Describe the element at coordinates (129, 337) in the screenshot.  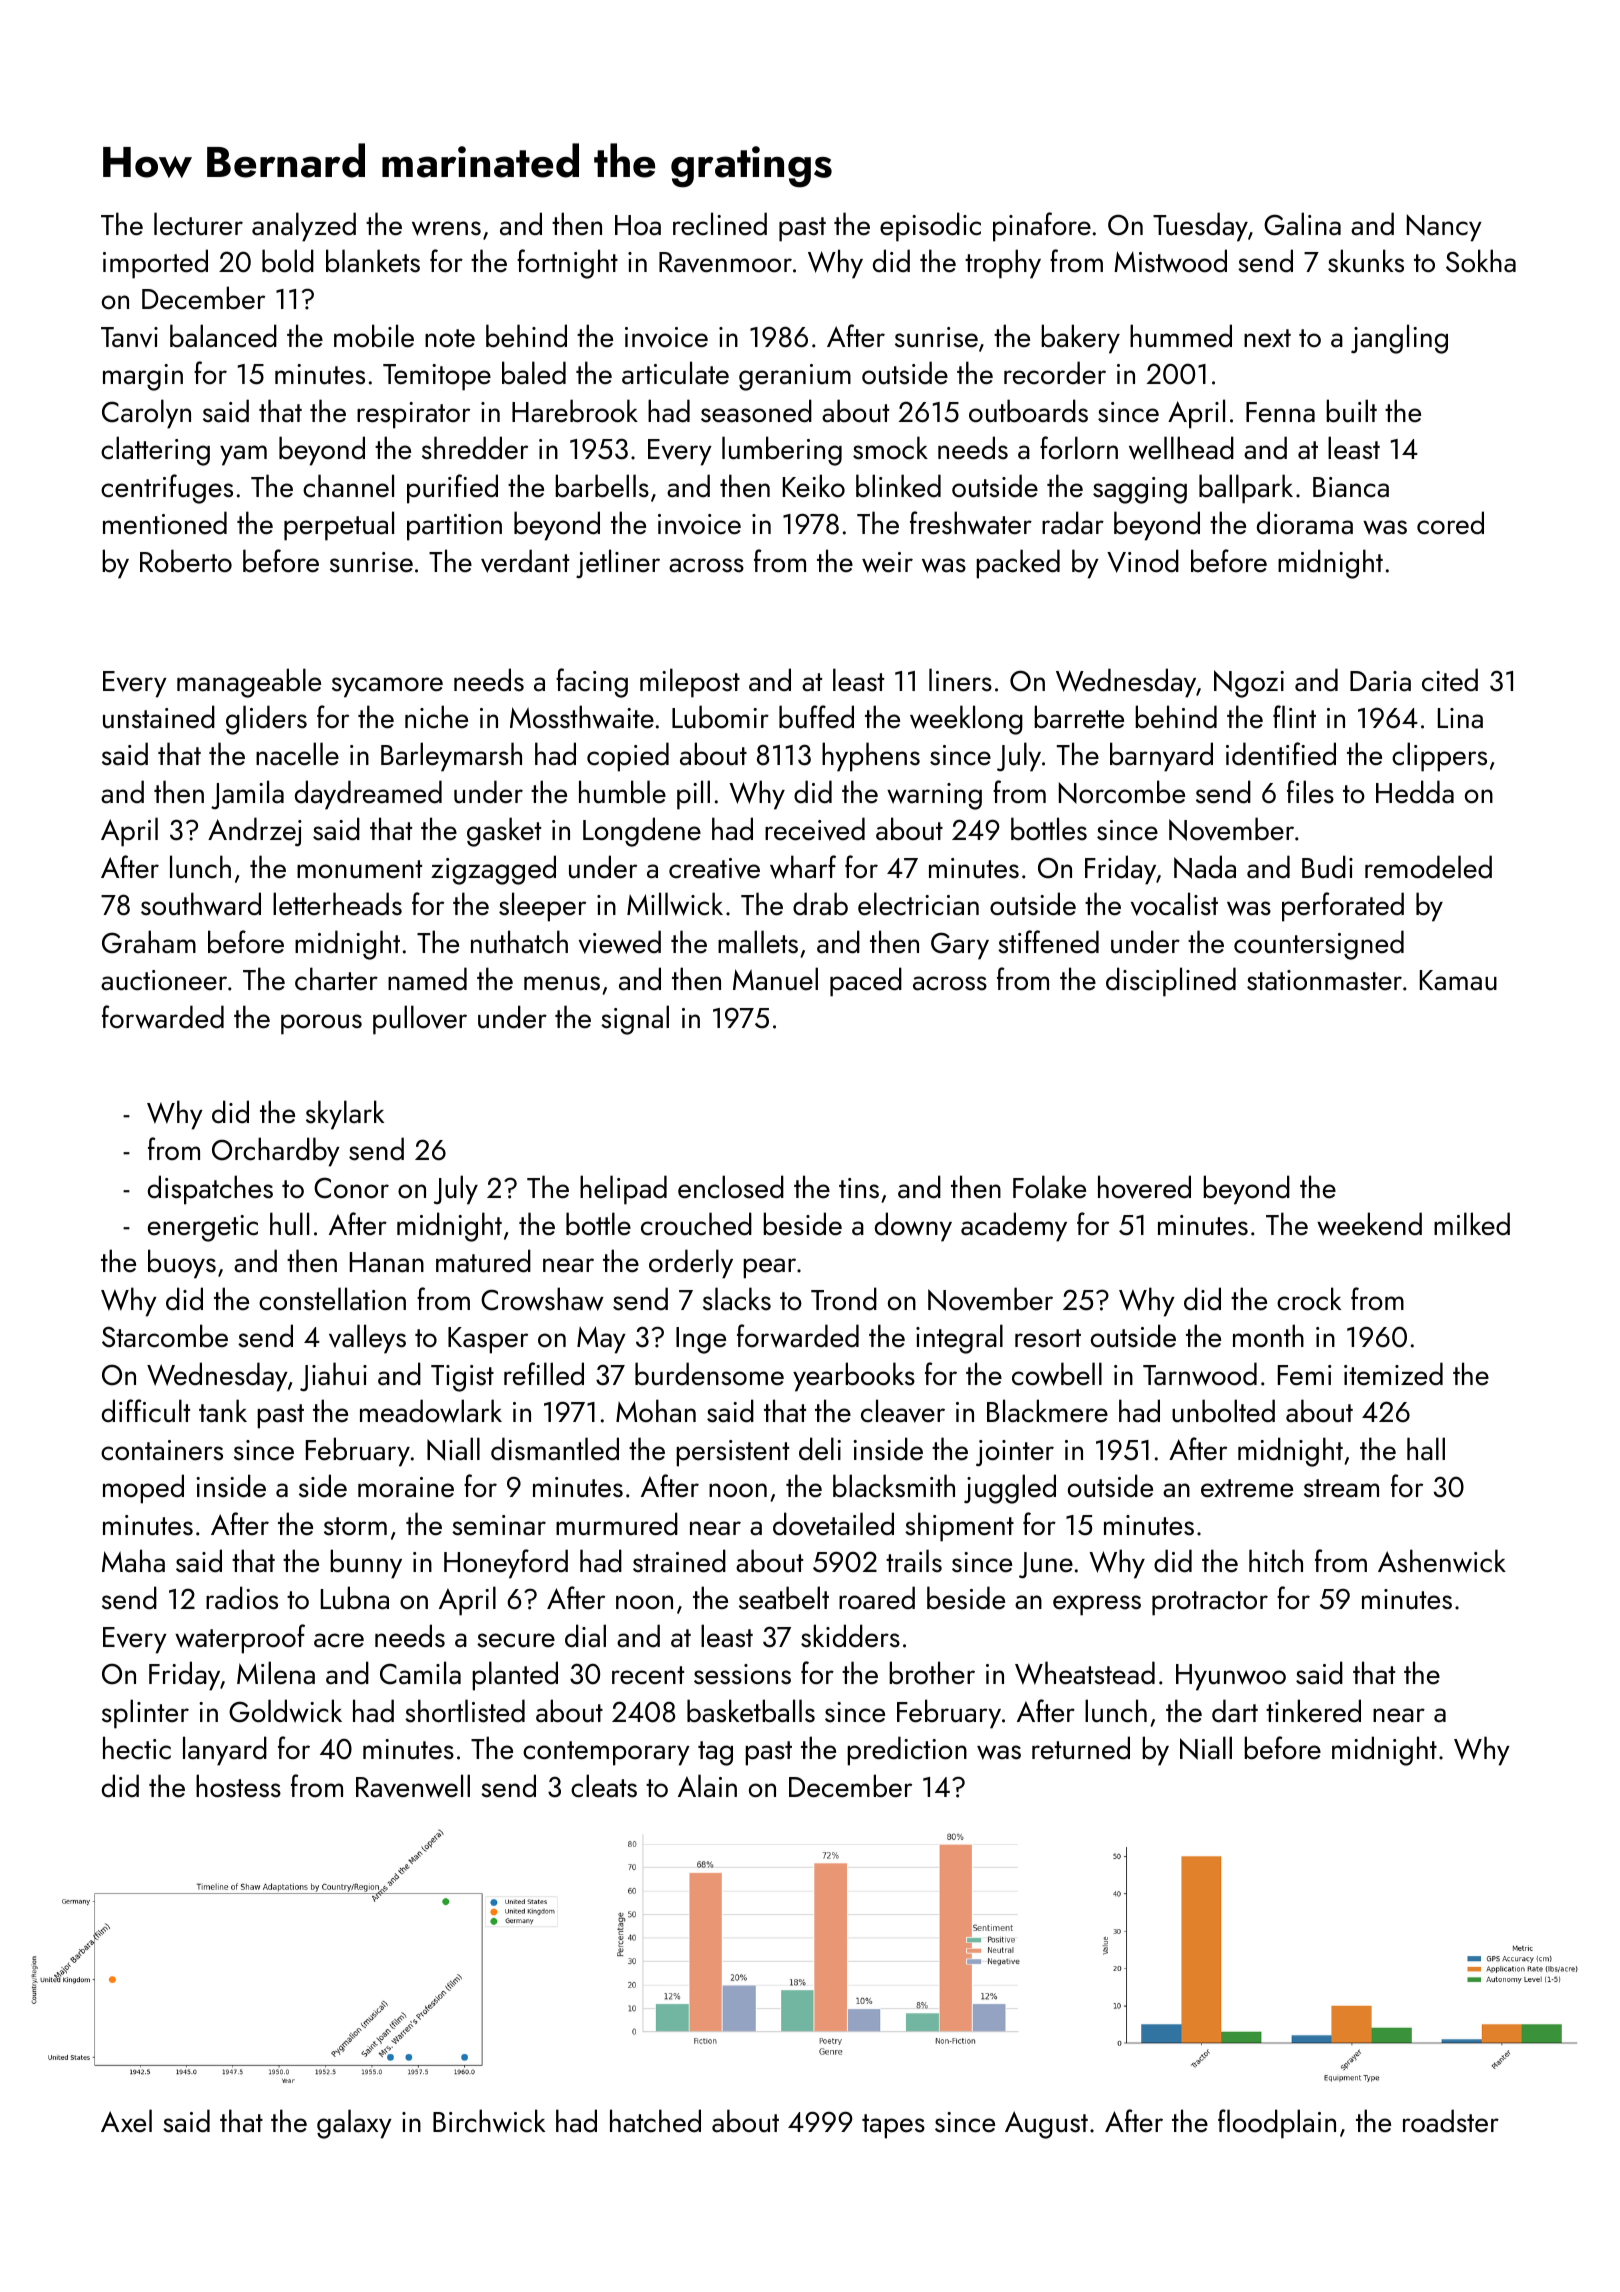
I see `Tanvi` at that location.
